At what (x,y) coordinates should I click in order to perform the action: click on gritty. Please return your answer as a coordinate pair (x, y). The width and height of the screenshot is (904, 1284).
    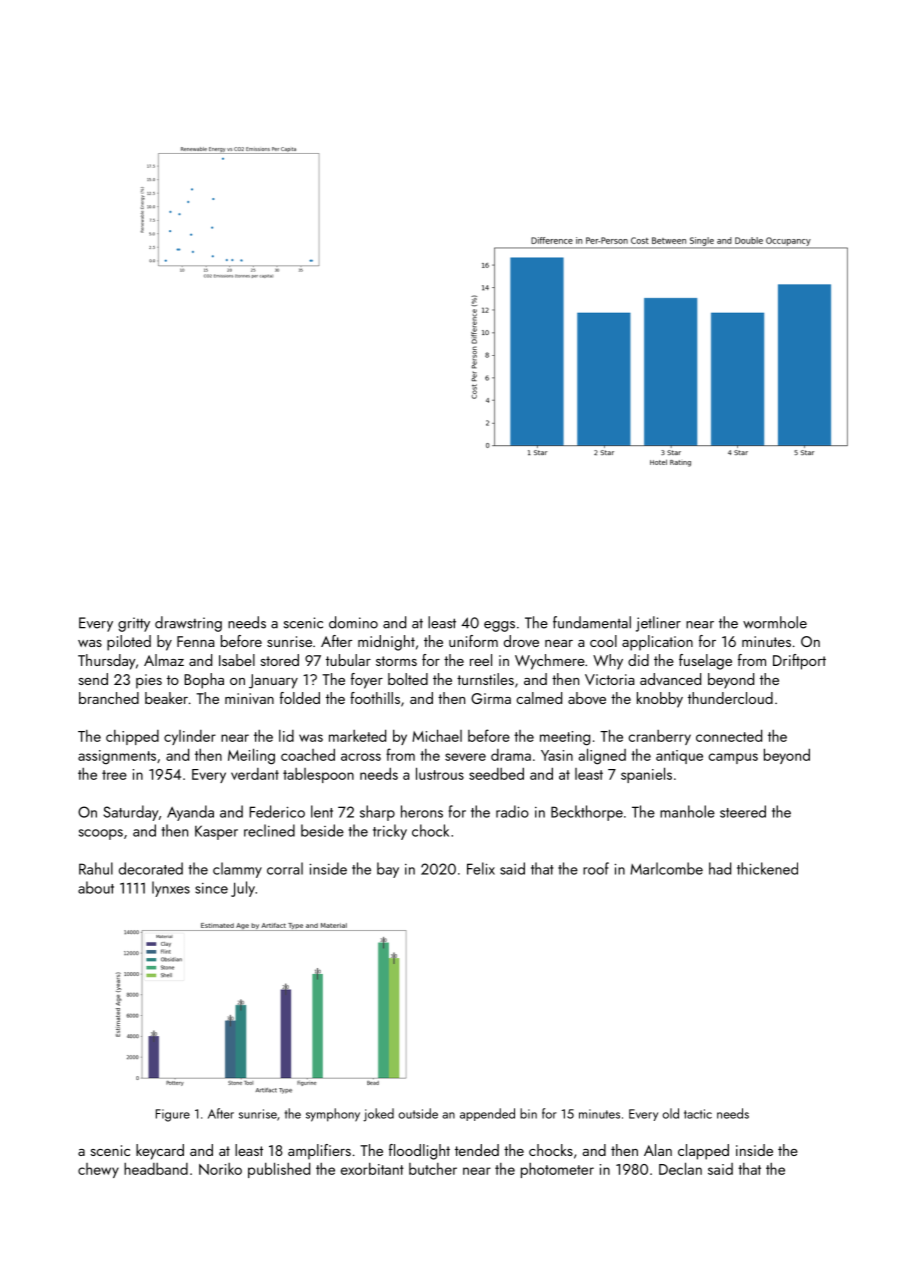
    Looking at the image, I should click on (134, 624).
